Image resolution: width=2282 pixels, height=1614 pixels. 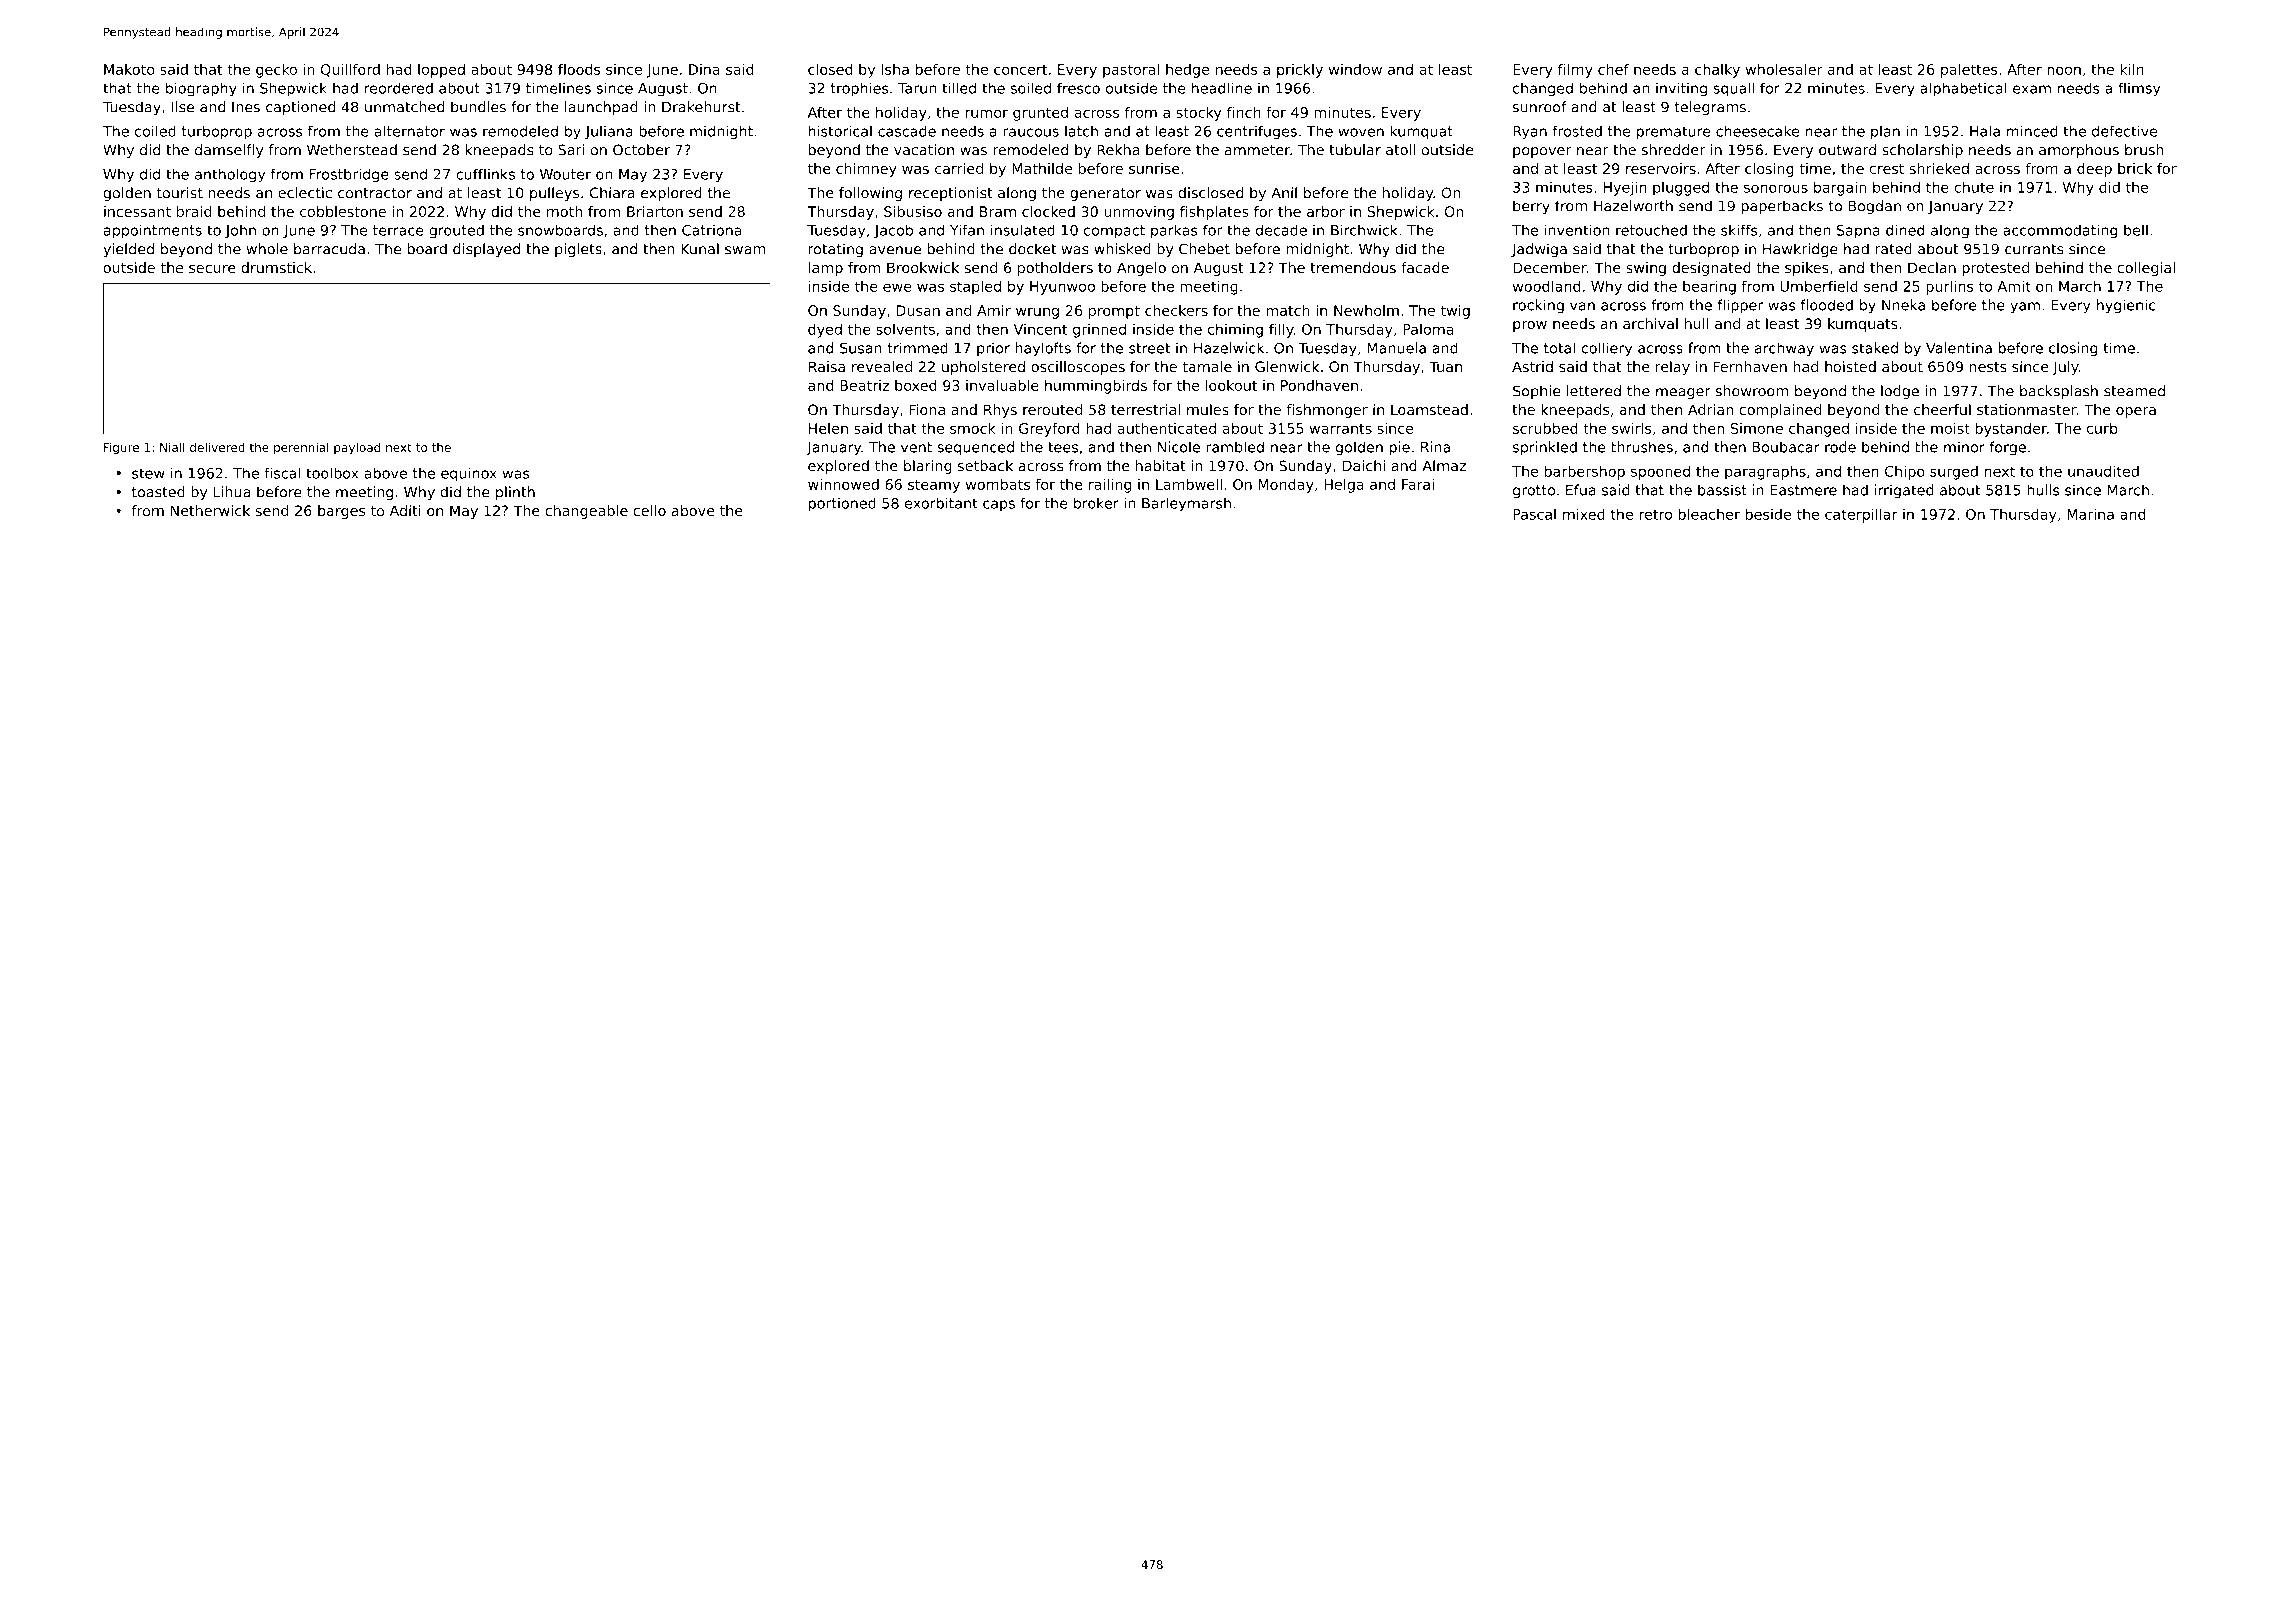 What do you see at coordinates (1757, 428) in the page?
I see `Simone` at bounding box center [1757, 428].
